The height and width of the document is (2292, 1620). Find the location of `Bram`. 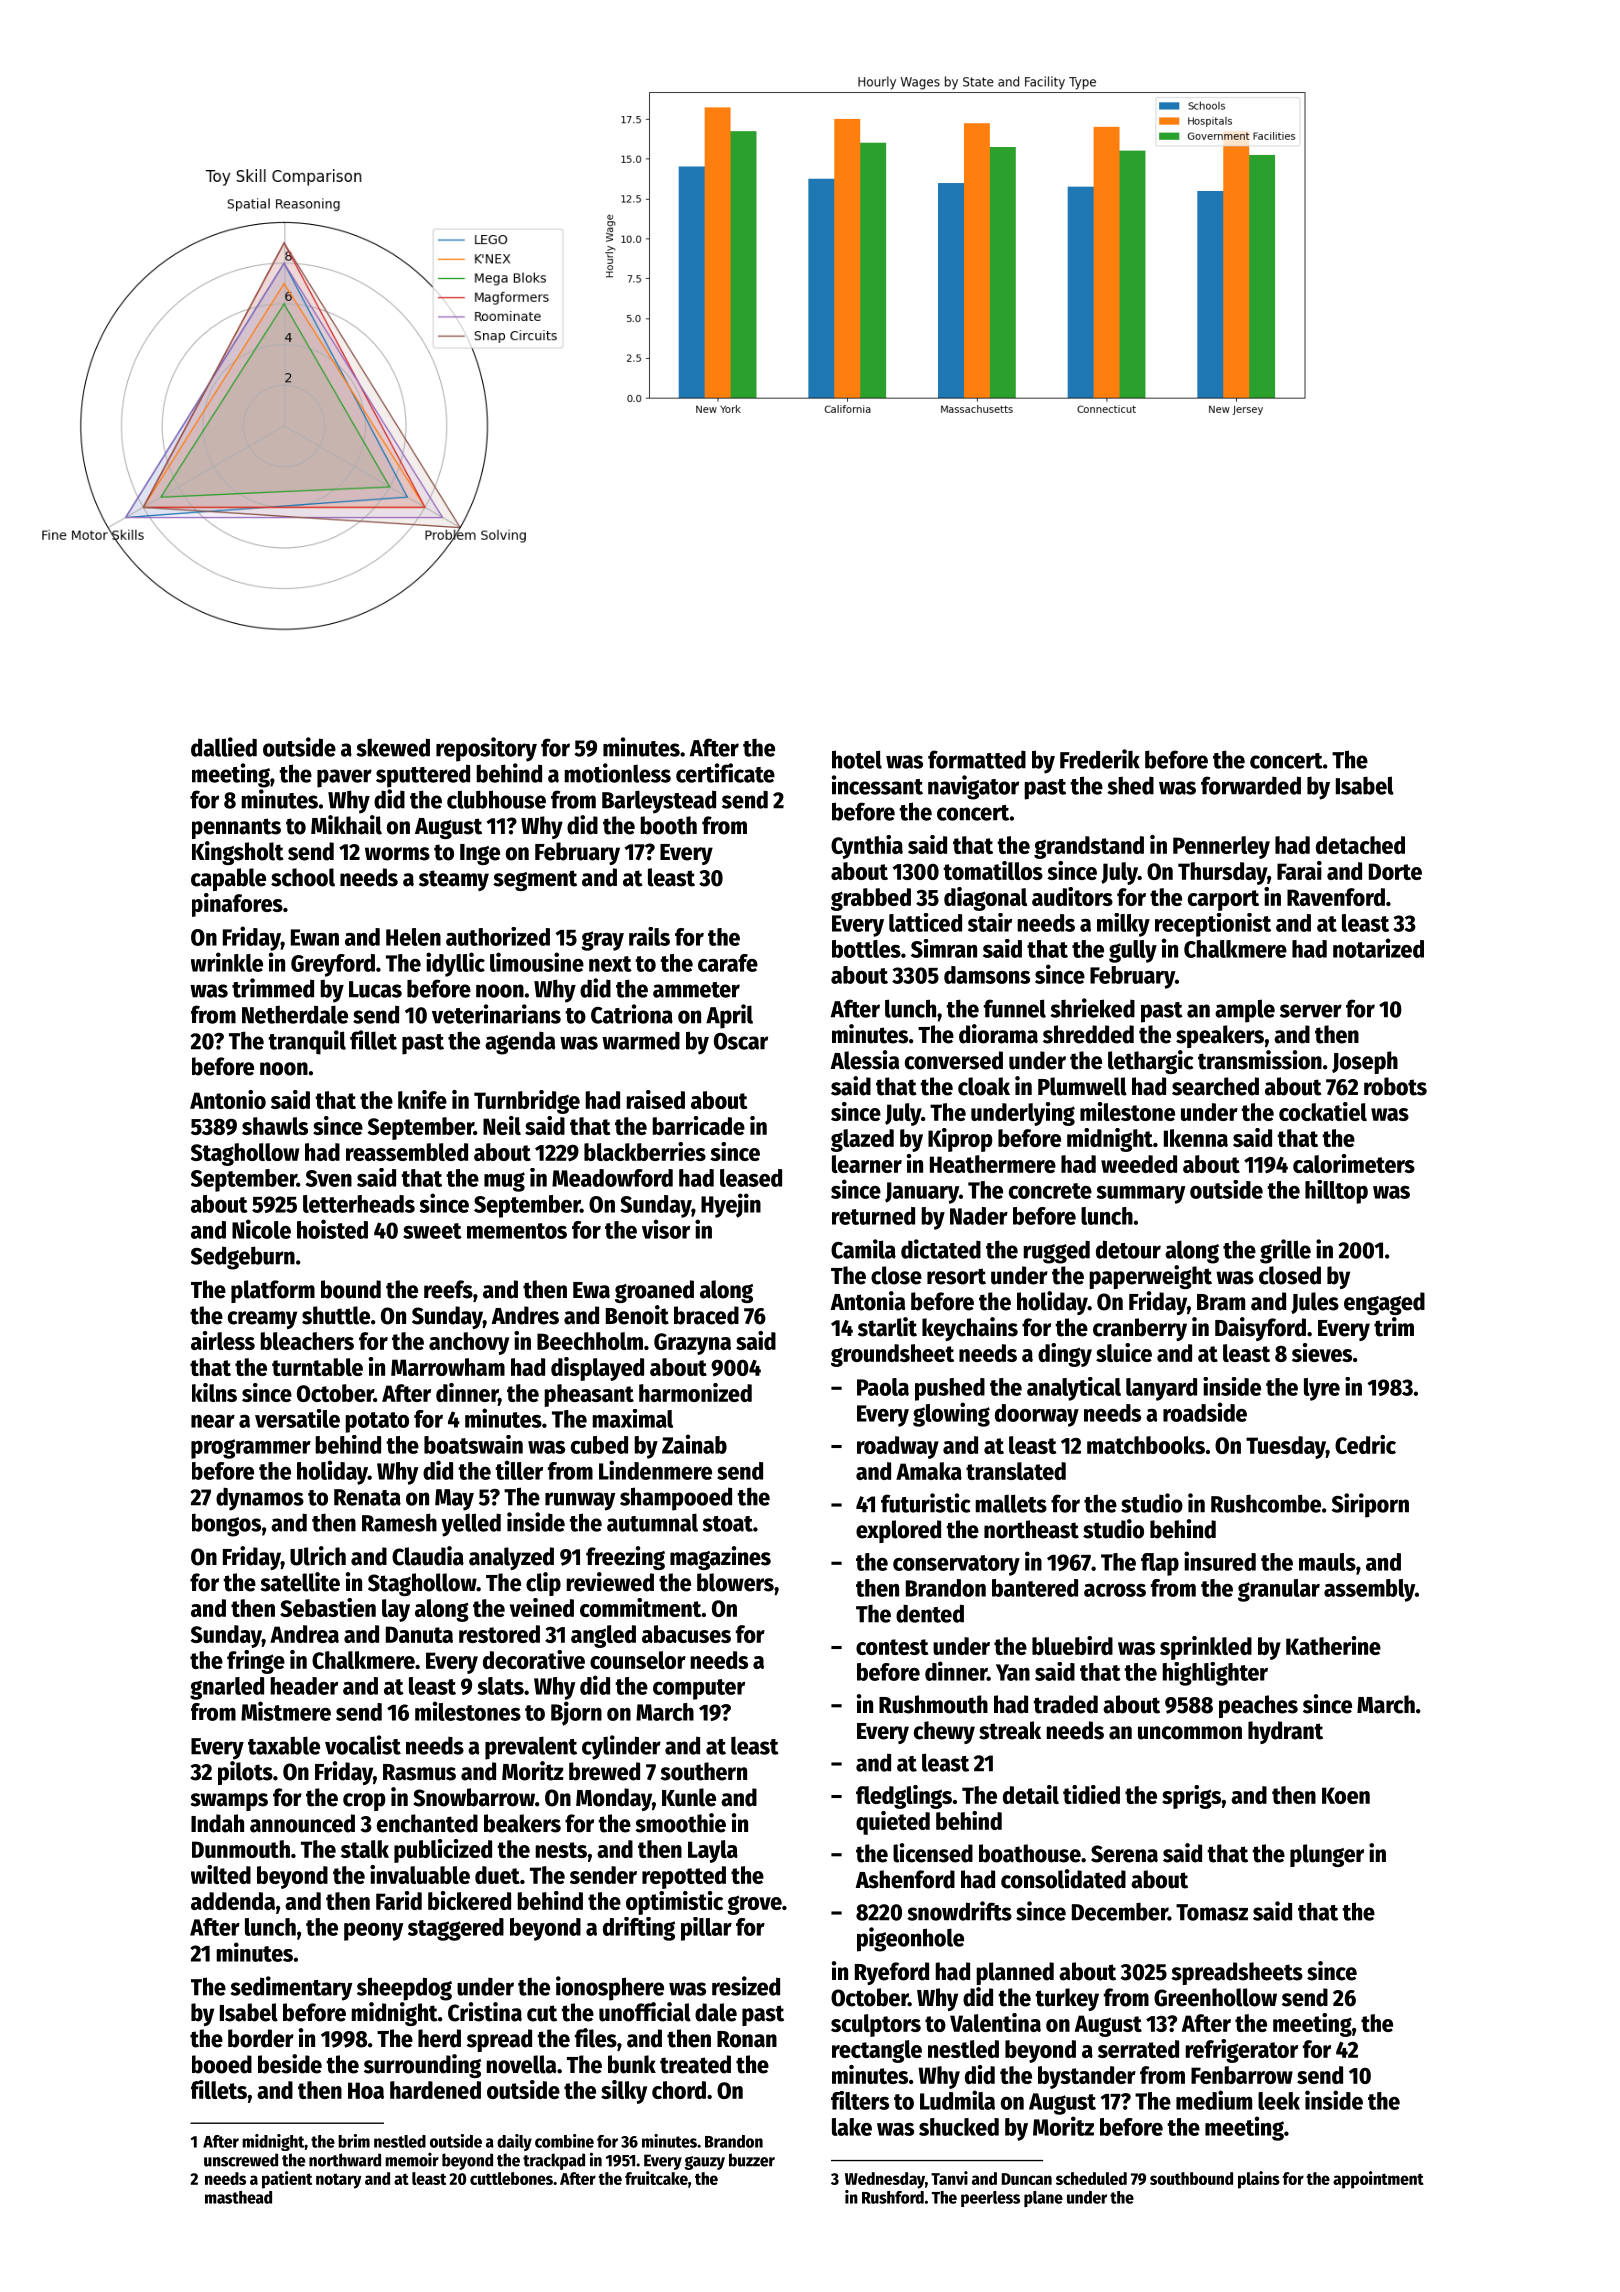

Bram is located at coordinates (1221, 1302).
